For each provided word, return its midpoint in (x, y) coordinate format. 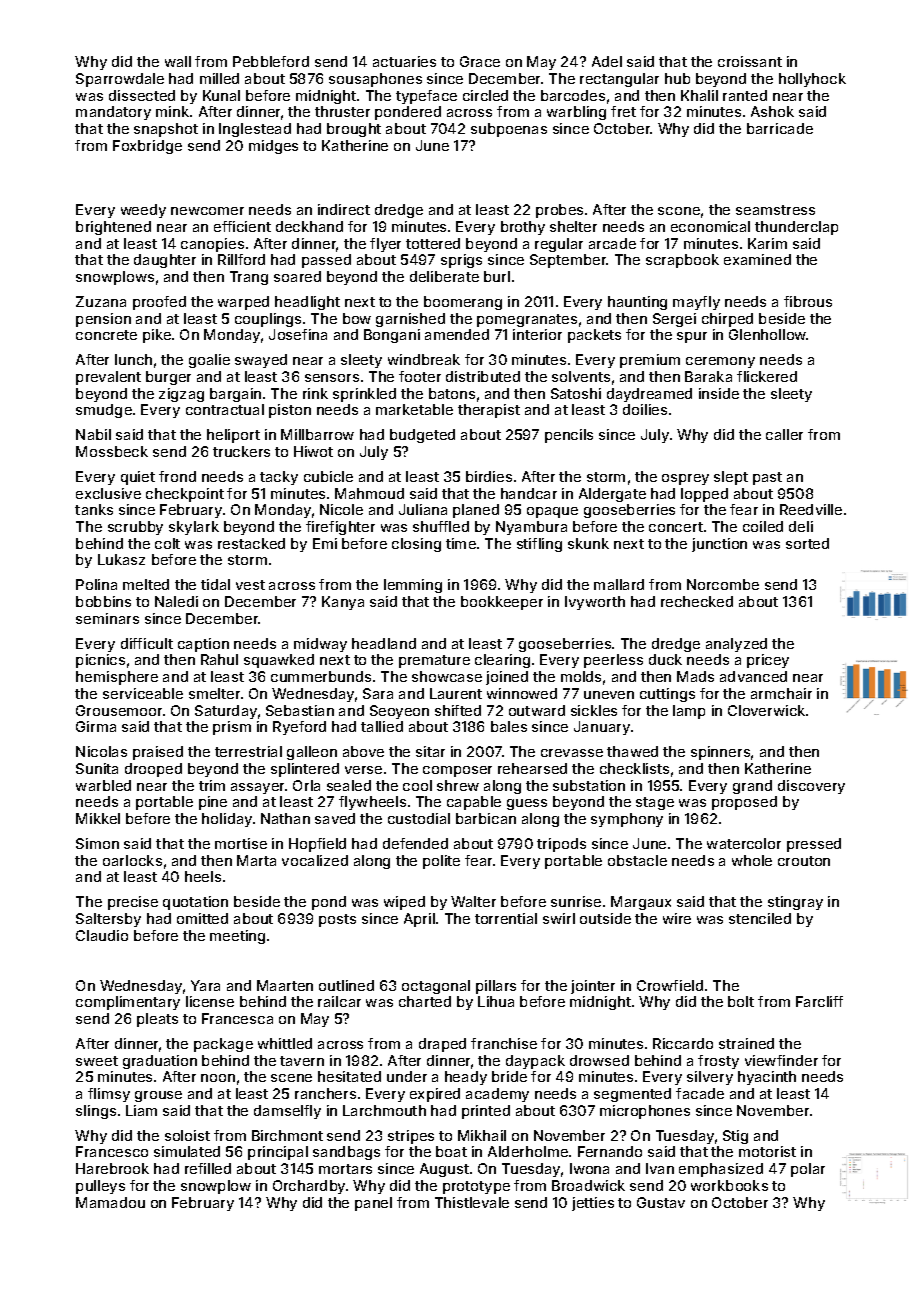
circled (485, 95)
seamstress (775, 210)
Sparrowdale (120, 80)
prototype (476, 1187)
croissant (750, 61)
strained (746, 1043)
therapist (489, 411)
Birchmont (287, 1135)
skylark (194, 528)
